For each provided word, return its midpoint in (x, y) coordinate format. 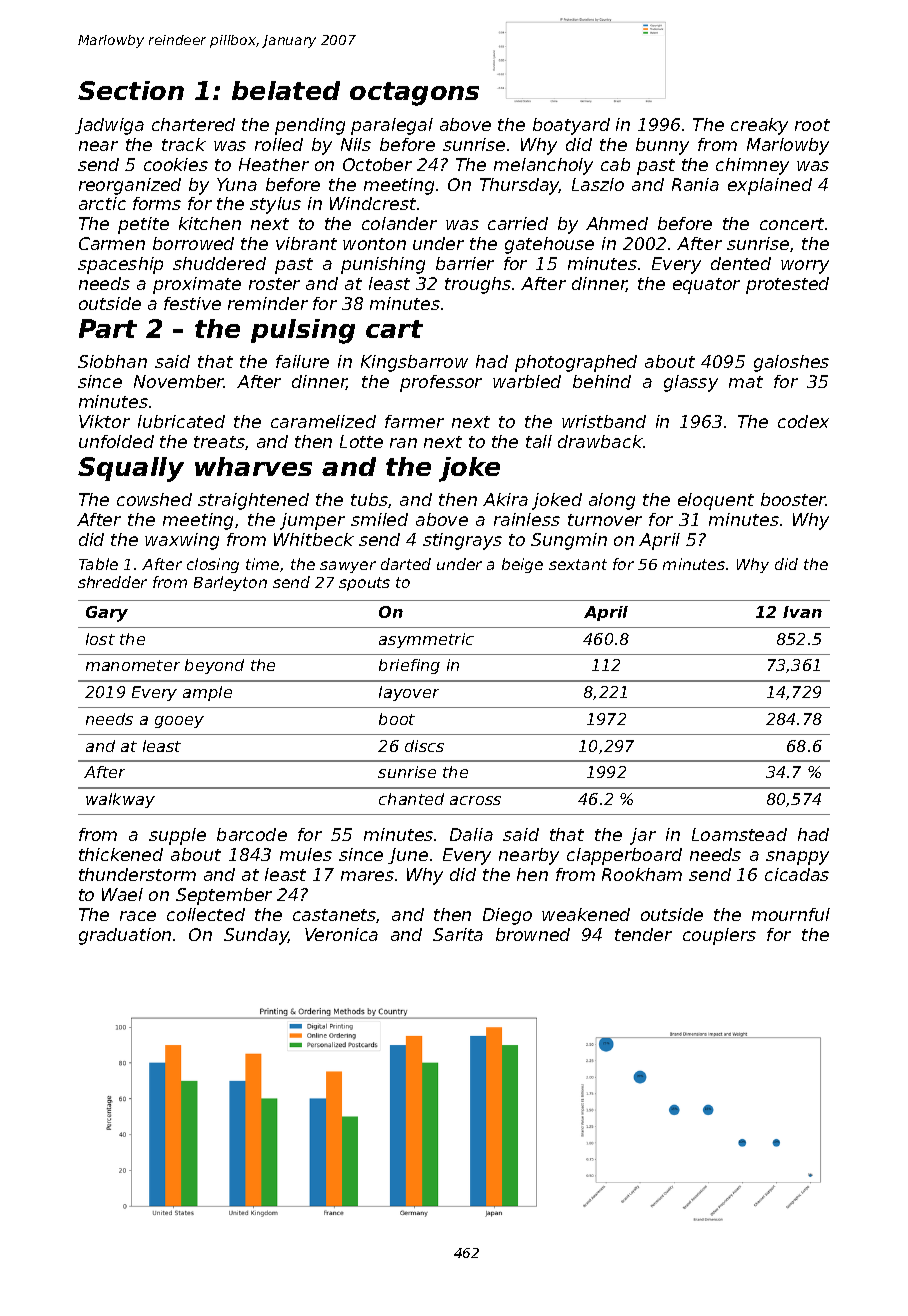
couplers (719, 936)
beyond (214, 666)
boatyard (571, 126)
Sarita (458, 934)
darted (406, 564)
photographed (576, 363)
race (138, 916)
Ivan (802, 612)
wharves (253, 466)
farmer (414, 421)
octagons (414, 94)
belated (286, 90)
